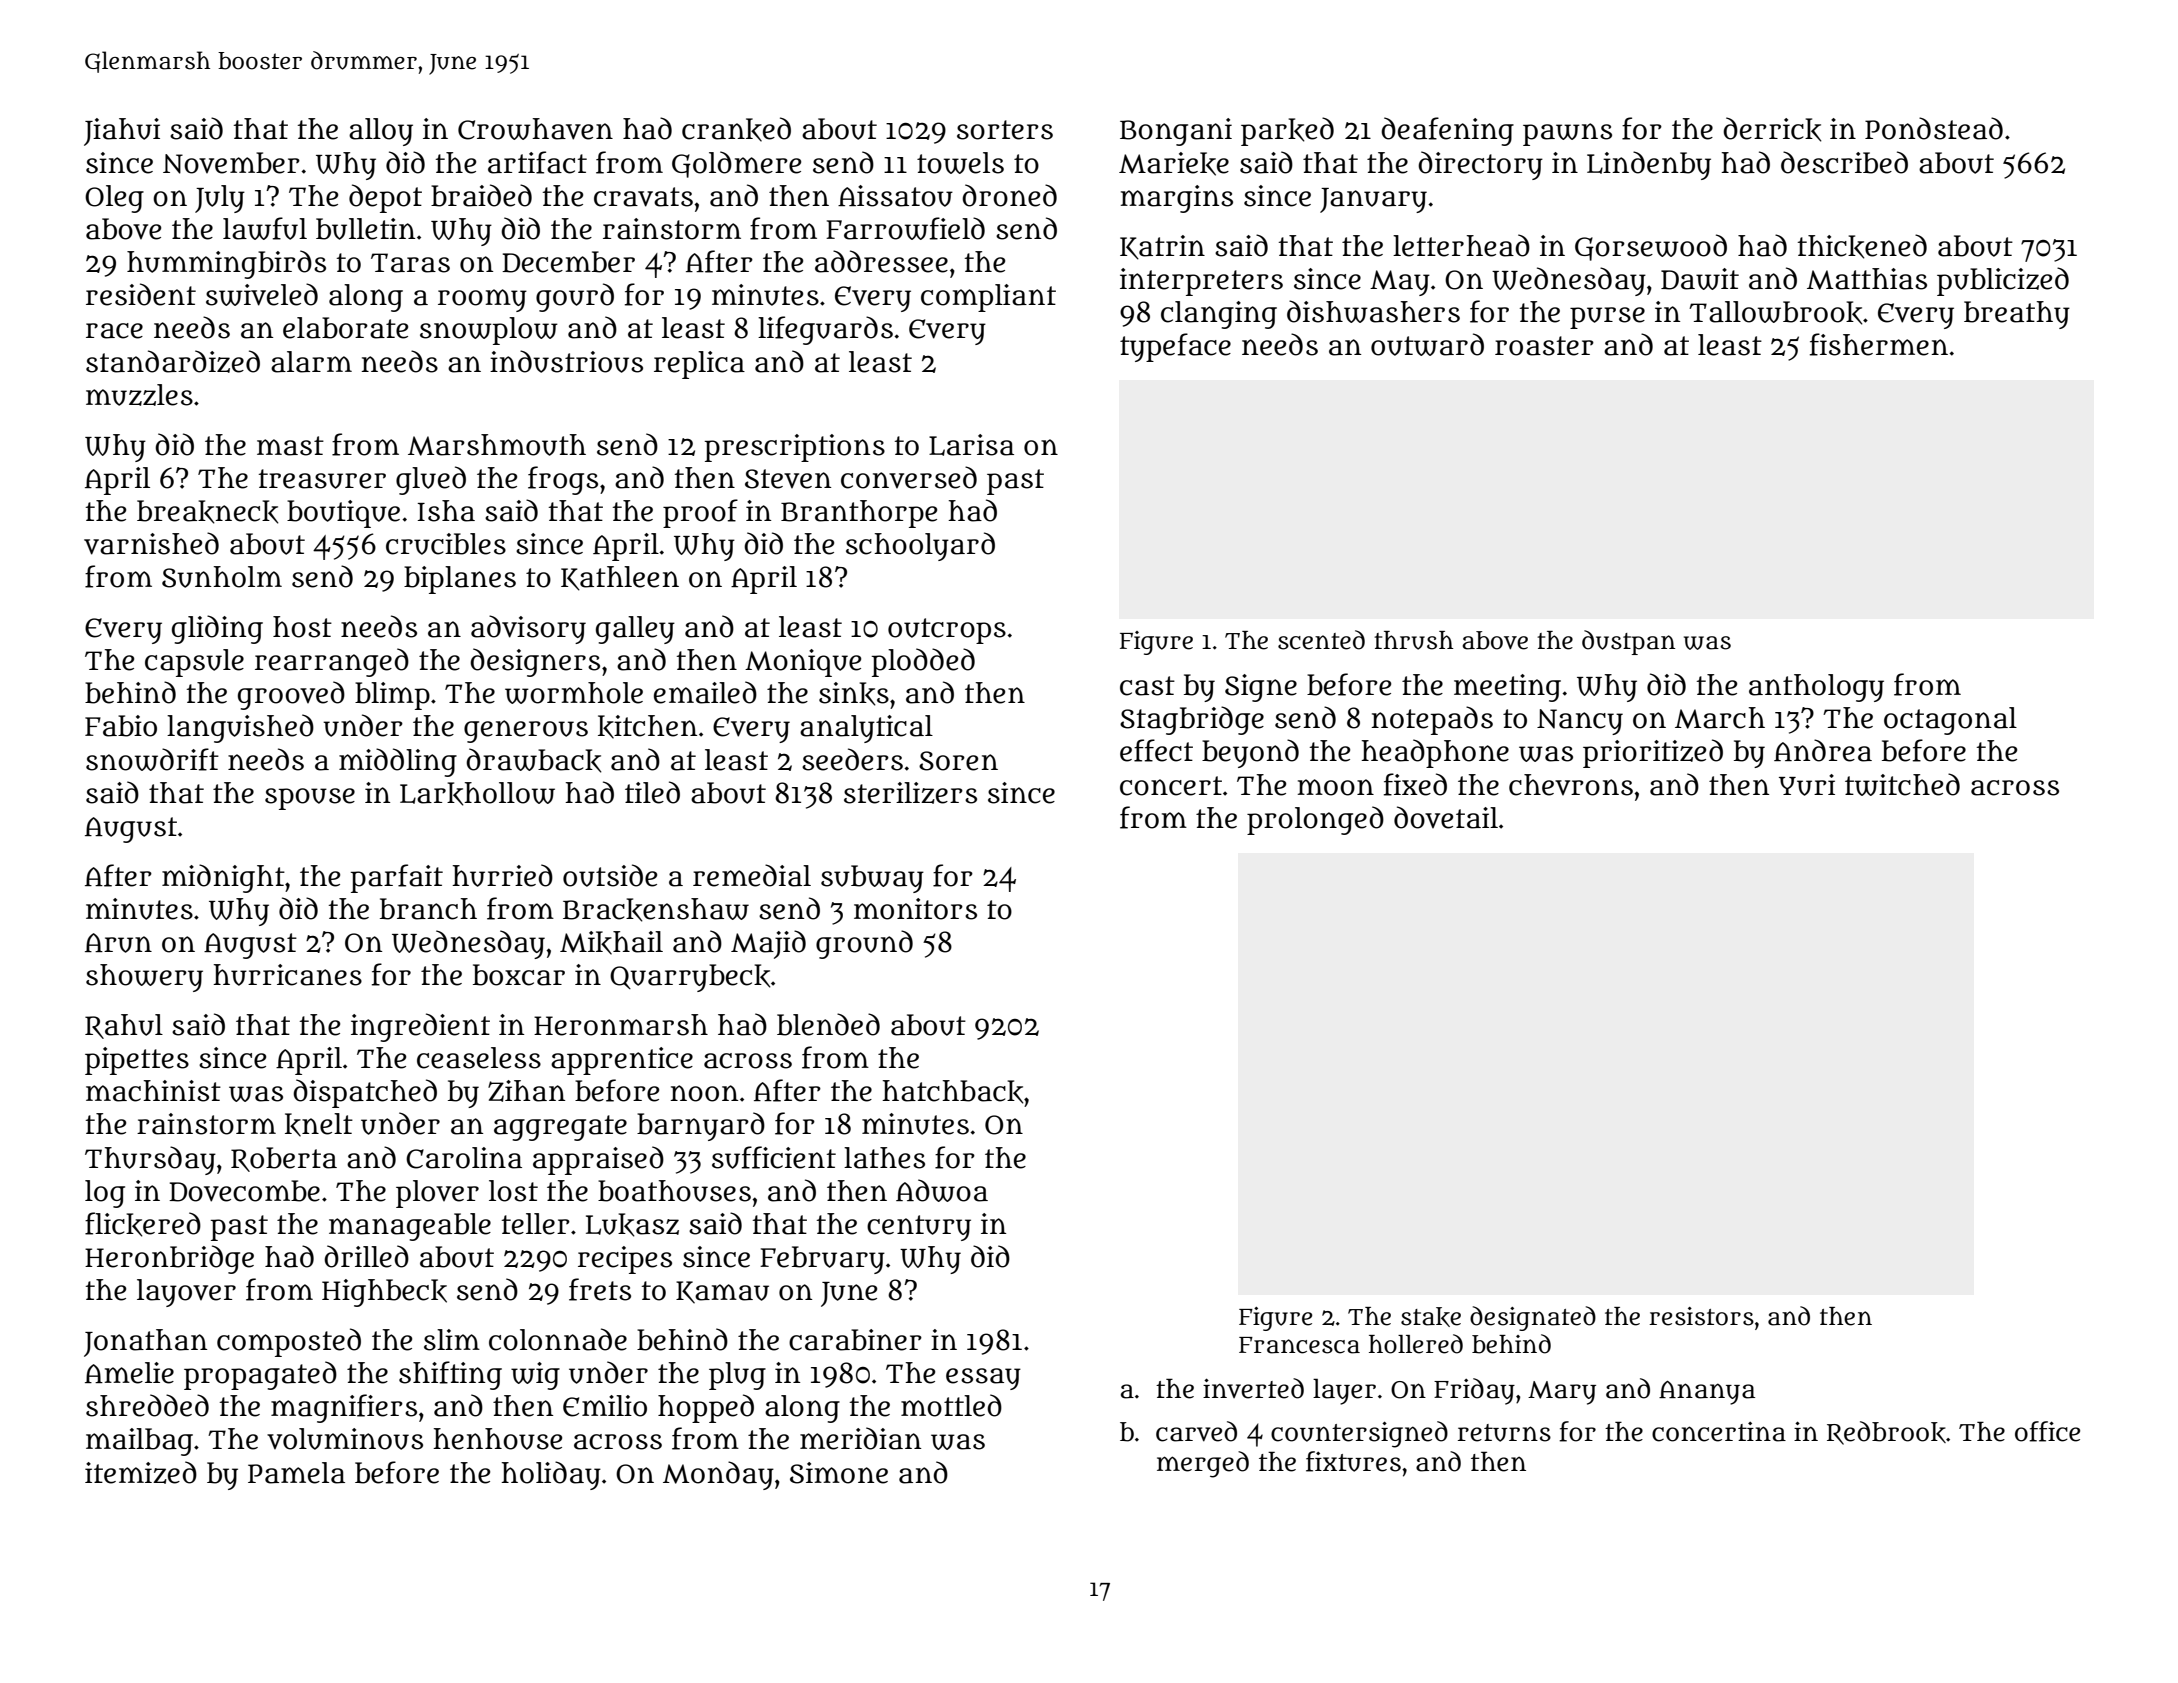  What do you see at coordinates (114, 199) in the image?
I see `Oleg` at bounding box center [114, 199].
